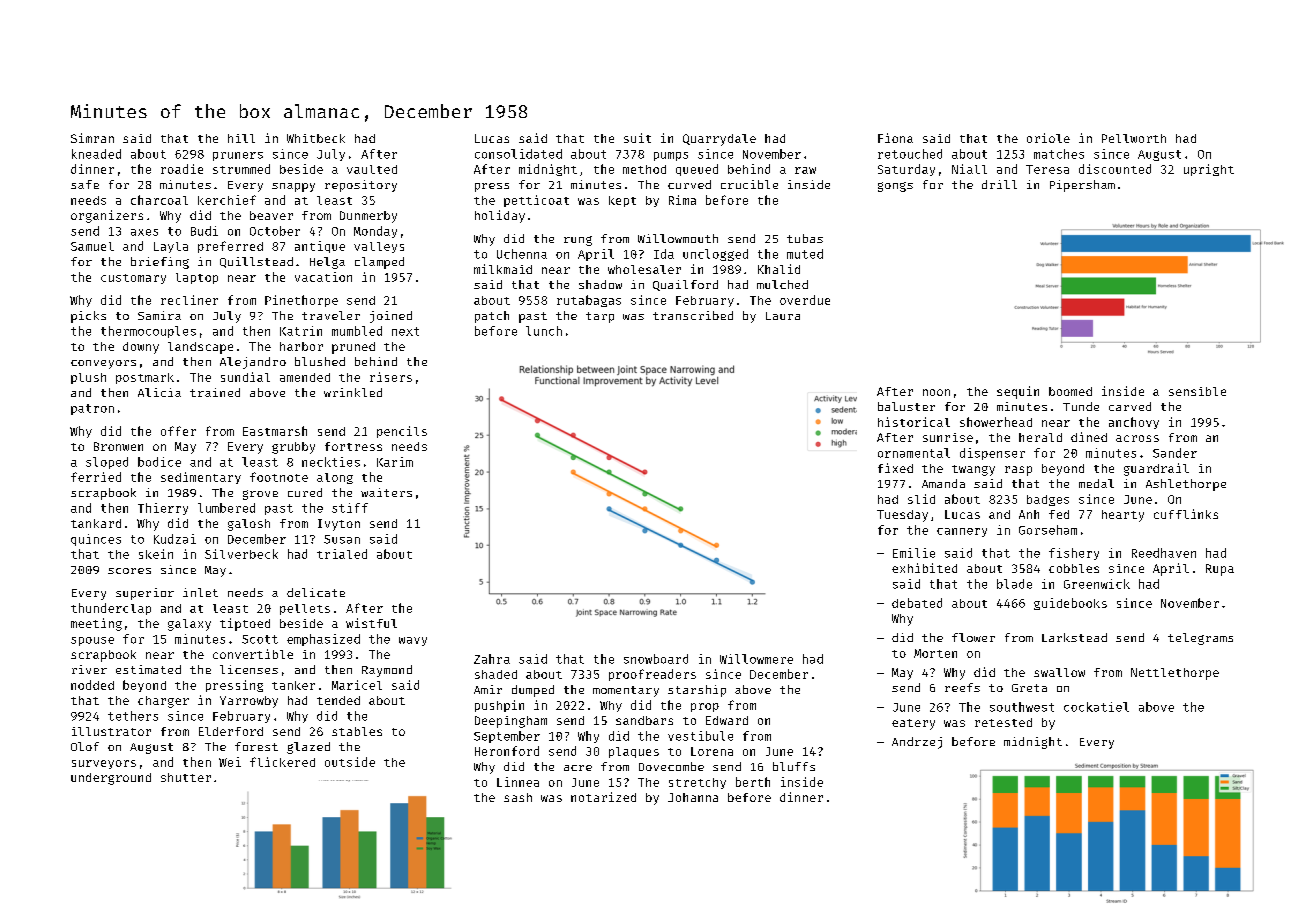 The height and width of the screenshot is (924, 1308). What do you see at coordinates (1082, 186) in the screenshot?
I see `Pipersham` at bounding box center [1082, 186].
